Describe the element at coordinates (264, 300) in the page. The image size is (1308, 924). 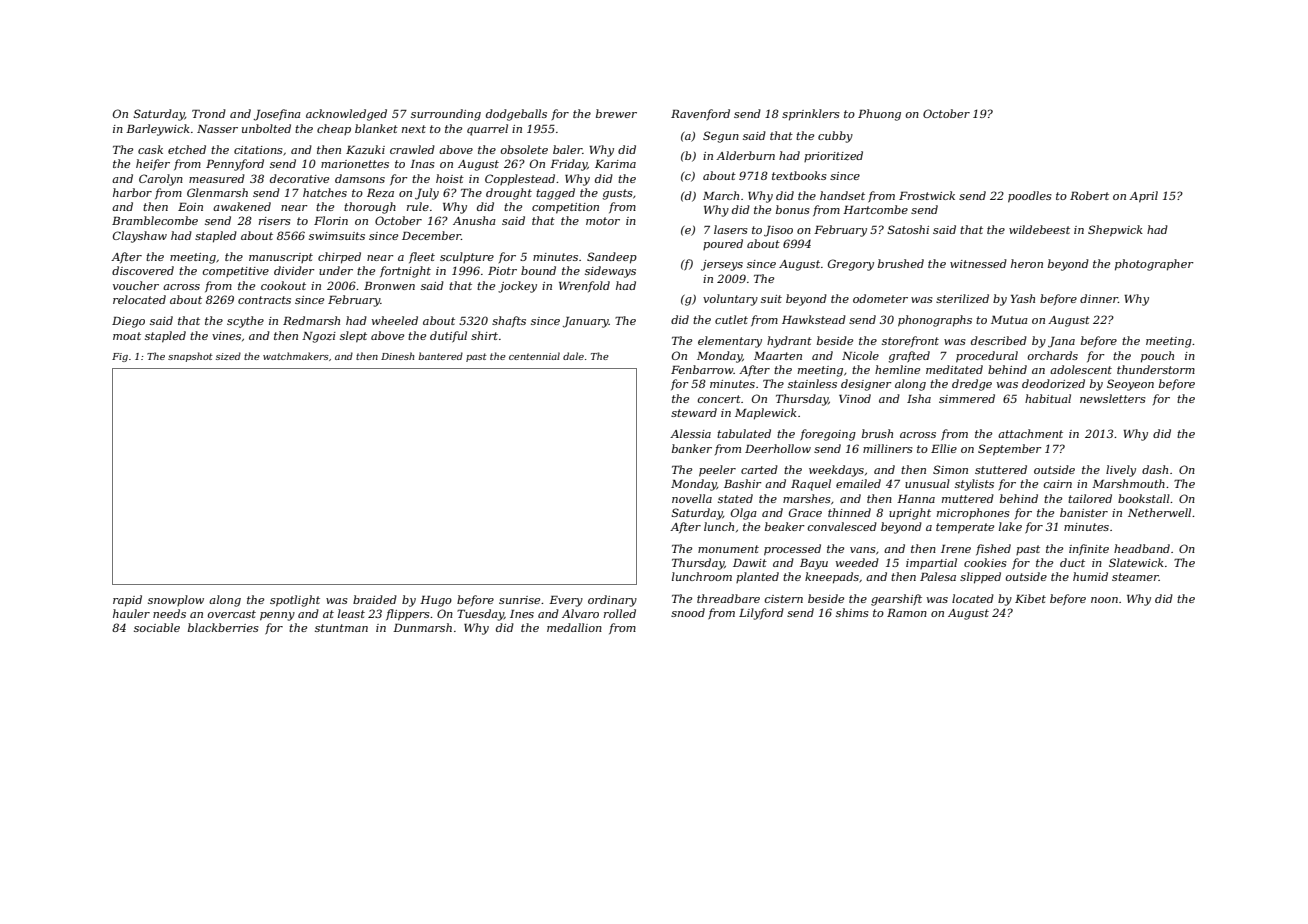
I see `contracts` at that location.
